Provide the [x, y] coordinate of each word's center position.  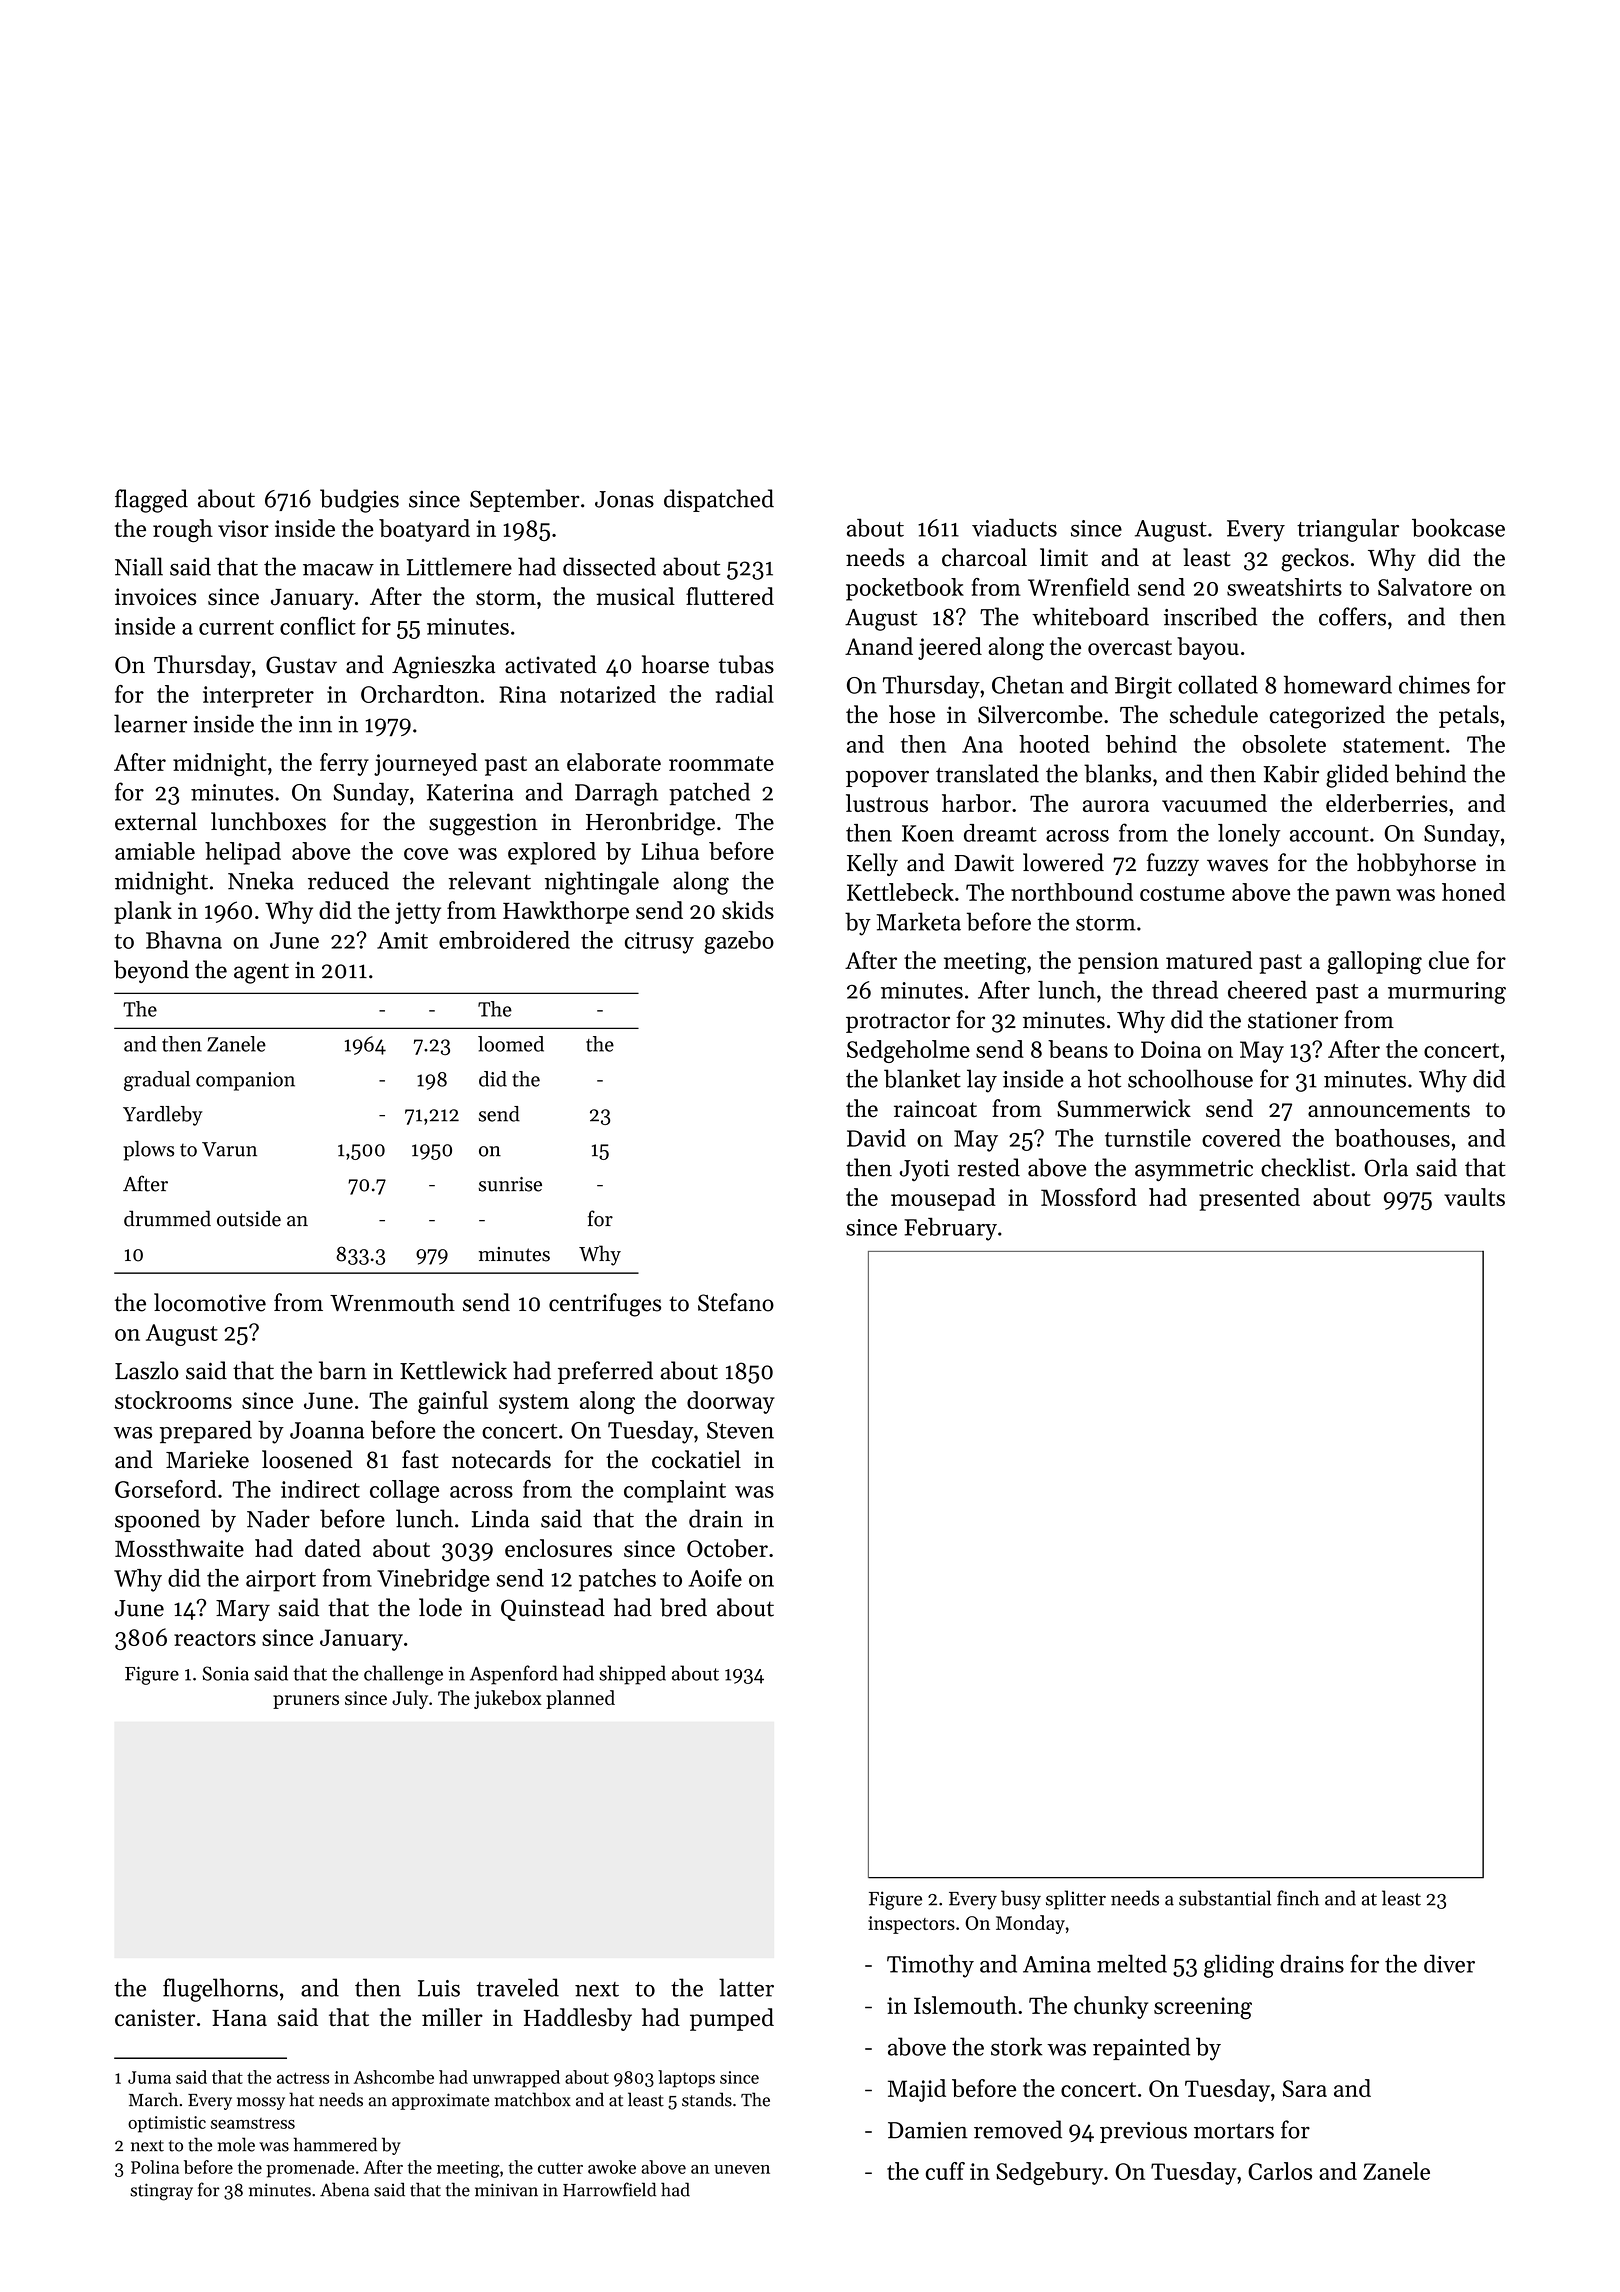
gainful [453, 1402]
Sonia [225, 1673]
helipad [243, 853]
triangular [1348, 530]
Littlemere [459, 566]
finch [1298, 1898]
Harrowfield [609, 2189]
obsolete [1284, 744]
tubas [746, 664]
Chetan [1028, 684]
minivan [506, 2190]
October [727, 1548]
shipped [632, 1675]
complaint [675, 1491]
